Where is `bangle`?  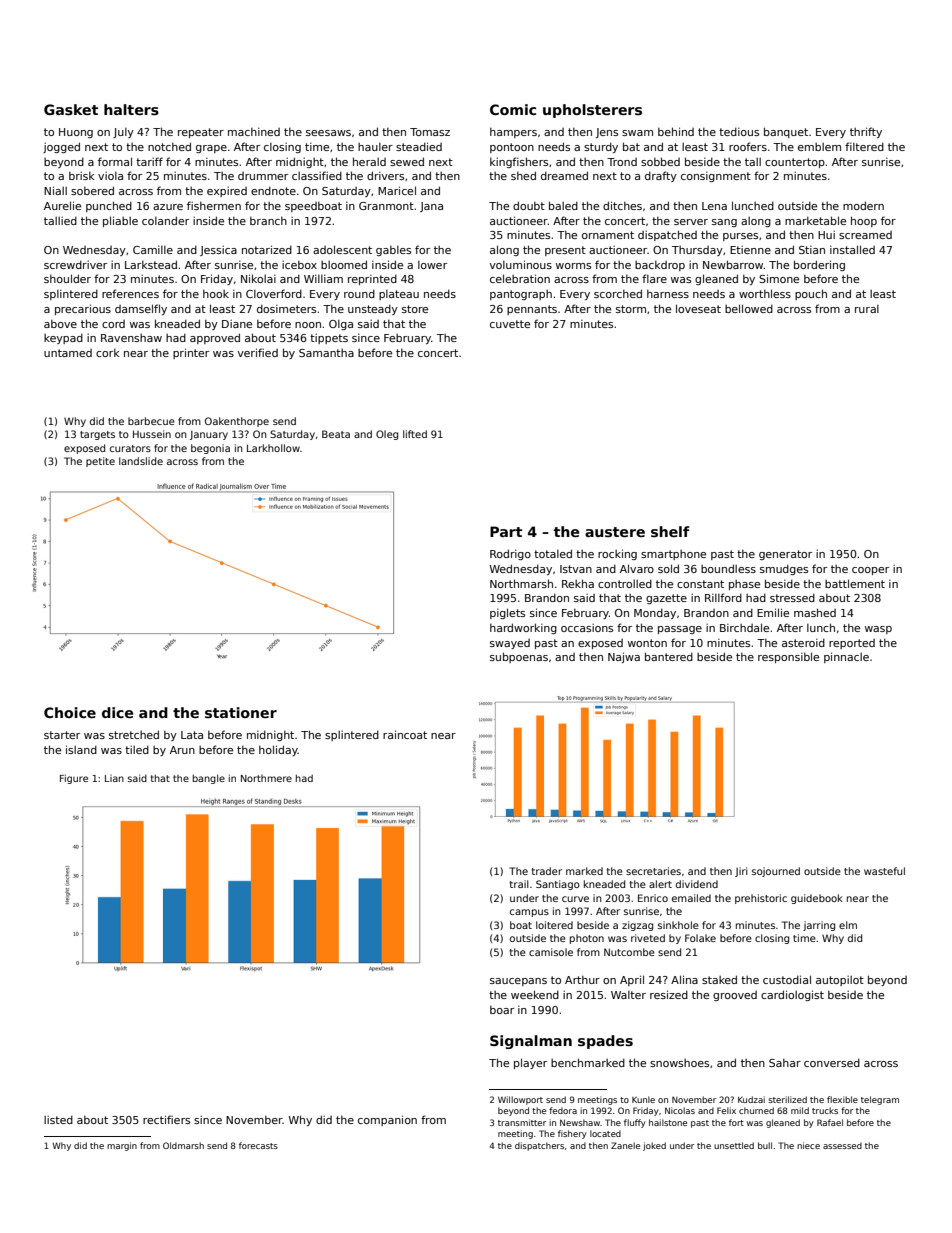 bangle is located at coordinates (209, 779).
